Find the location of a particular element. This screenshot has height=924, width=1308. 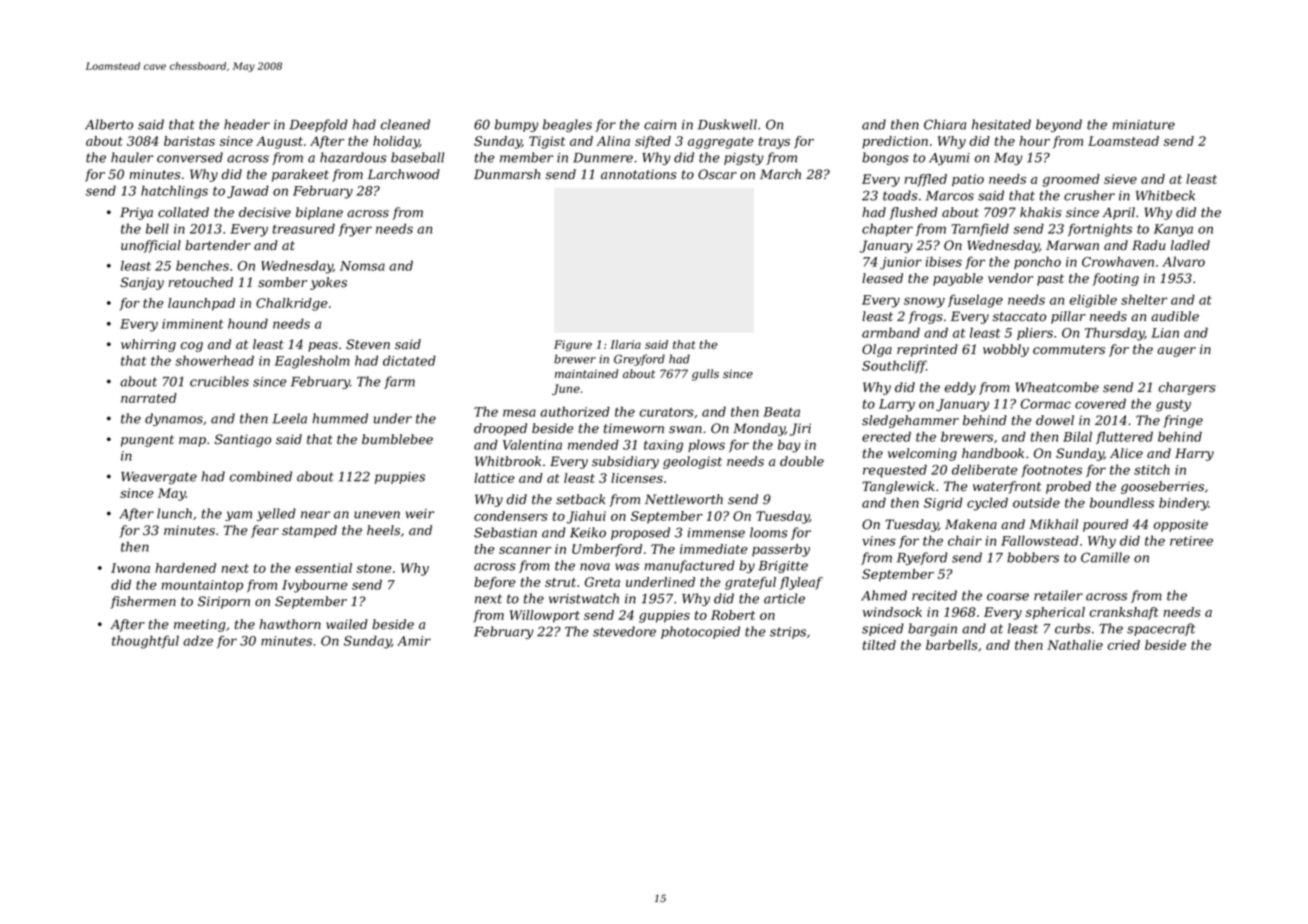

cleaned is located at coordinates (405, 124).
